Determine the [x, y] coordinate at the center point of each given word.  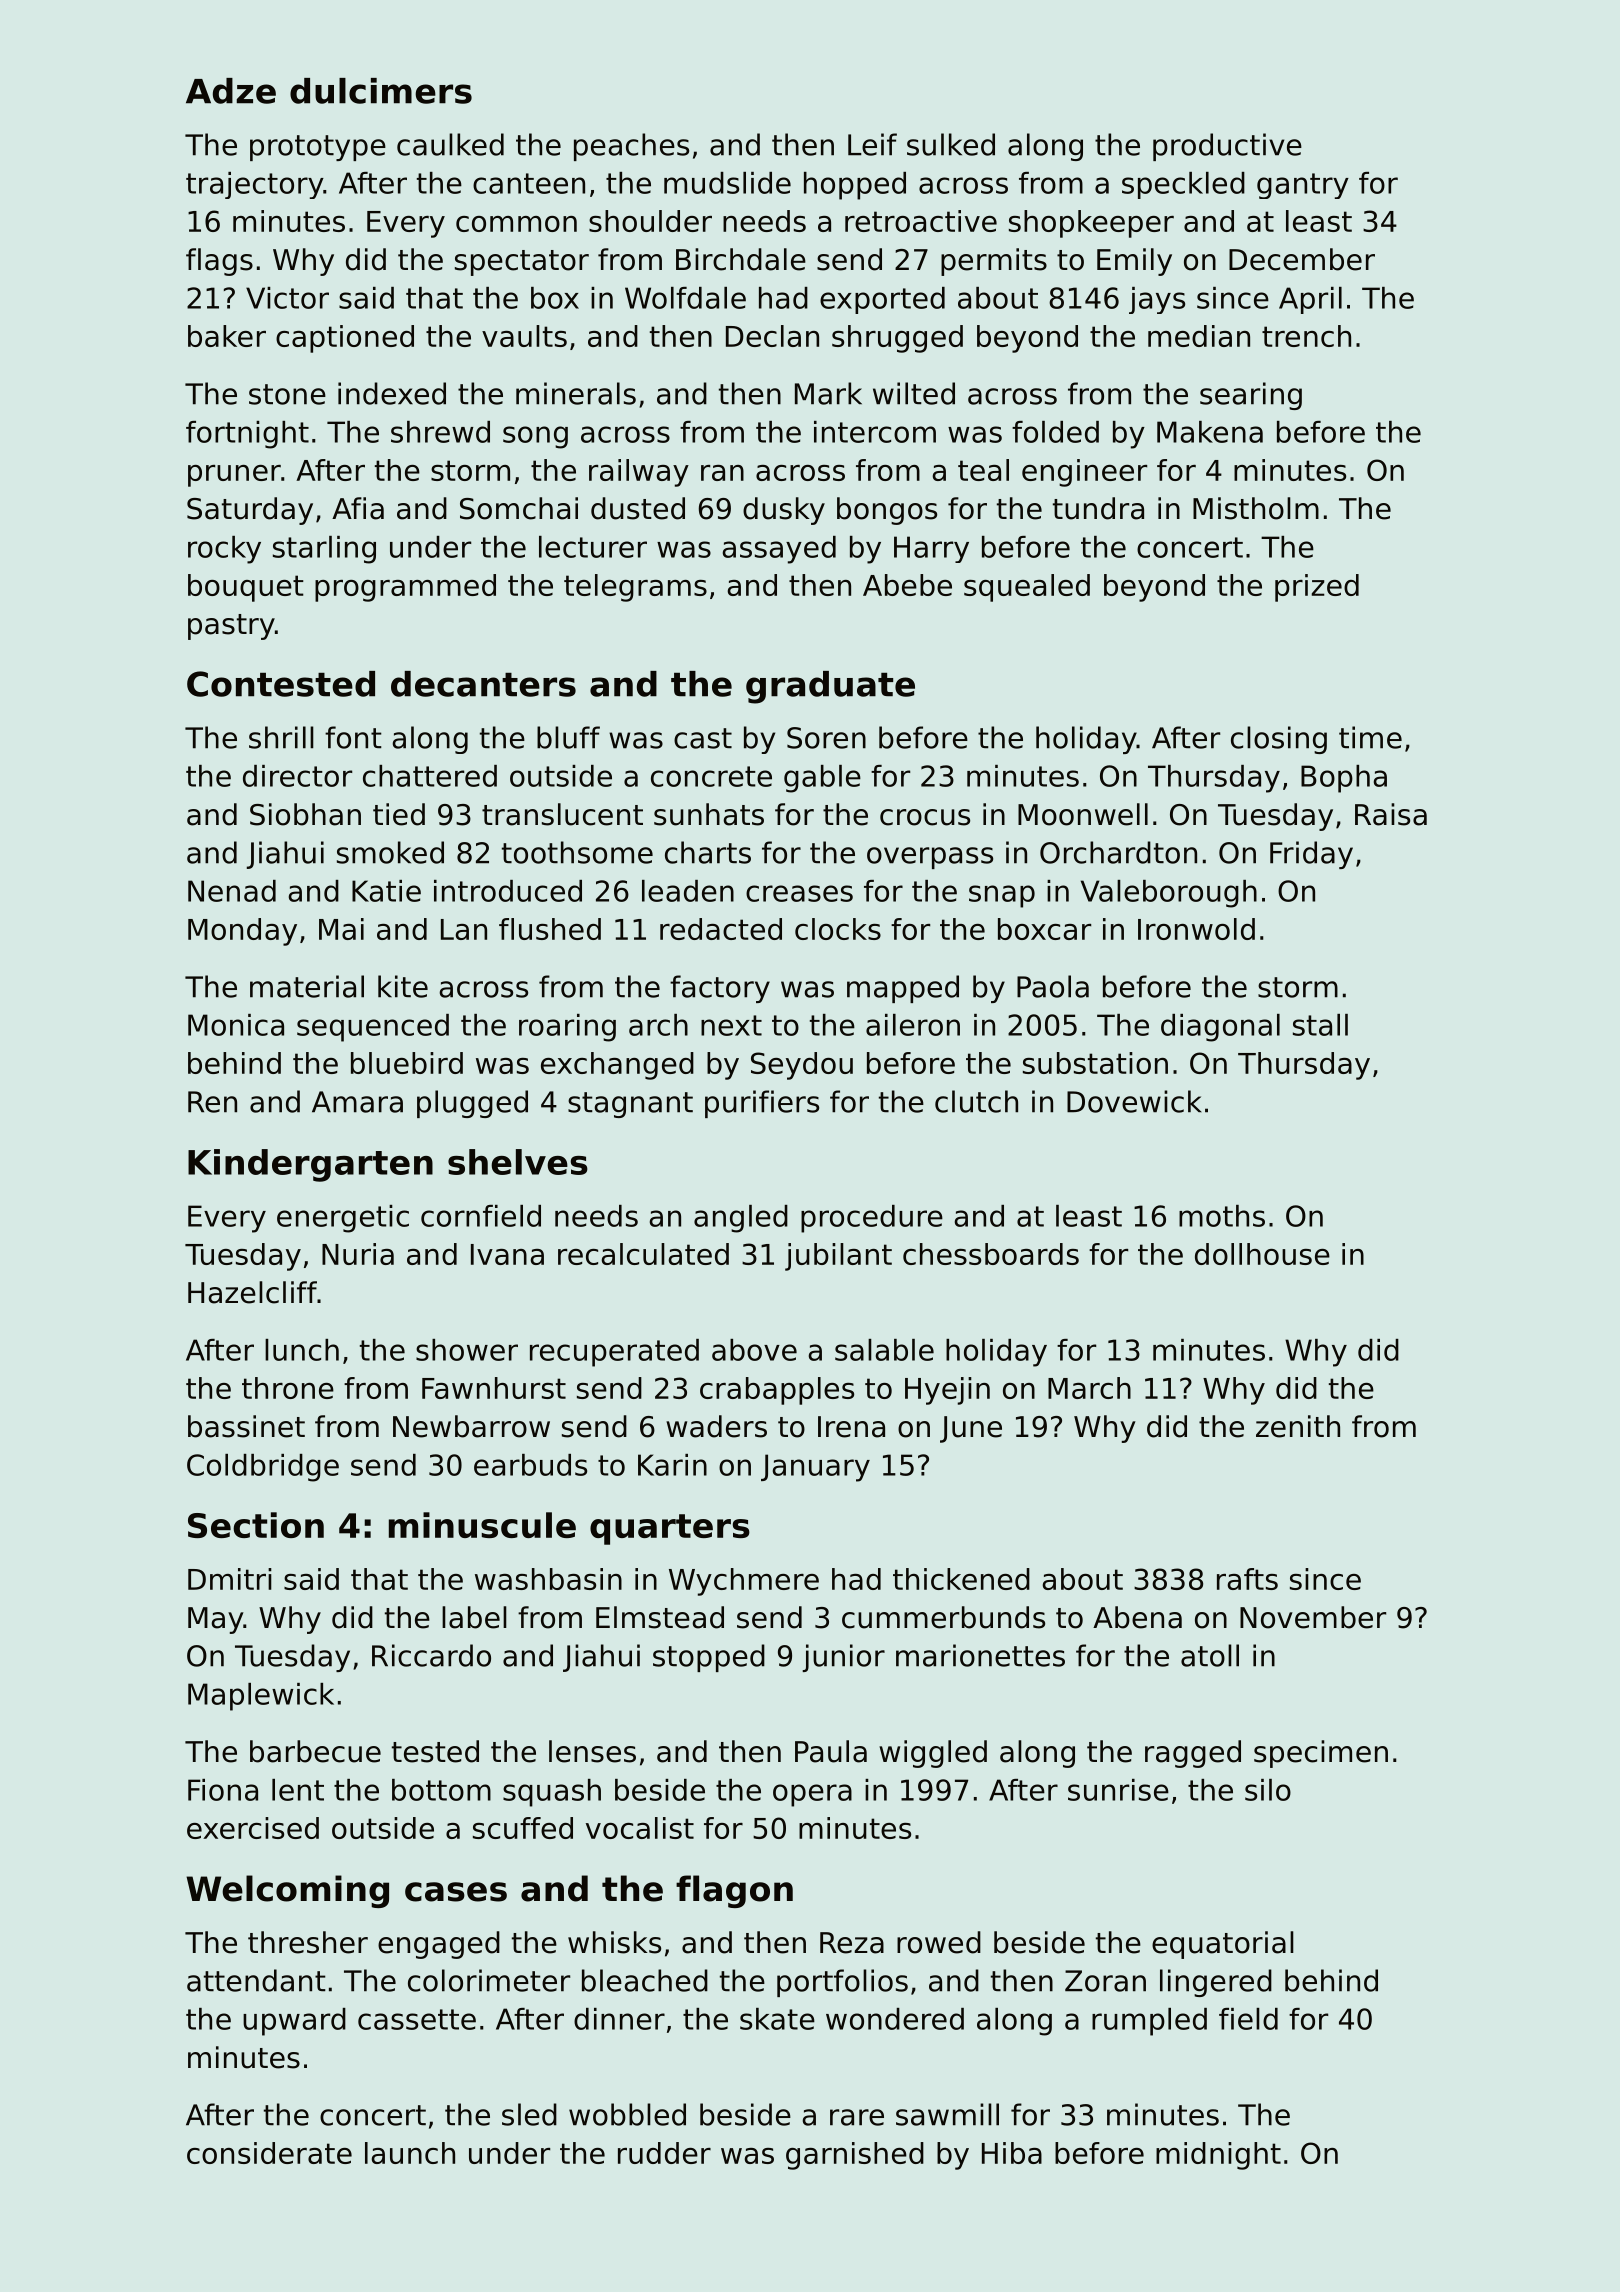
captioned [345, 339]
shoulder [650, 221]
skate [777, 2019]
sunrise [1118, 1790]
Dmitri [230, 1579]
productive [1227, 147]
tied [399, 814]
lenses [592, 1751]
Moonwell [1083, 814]
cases [456, 1892]
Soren [826, 738]
